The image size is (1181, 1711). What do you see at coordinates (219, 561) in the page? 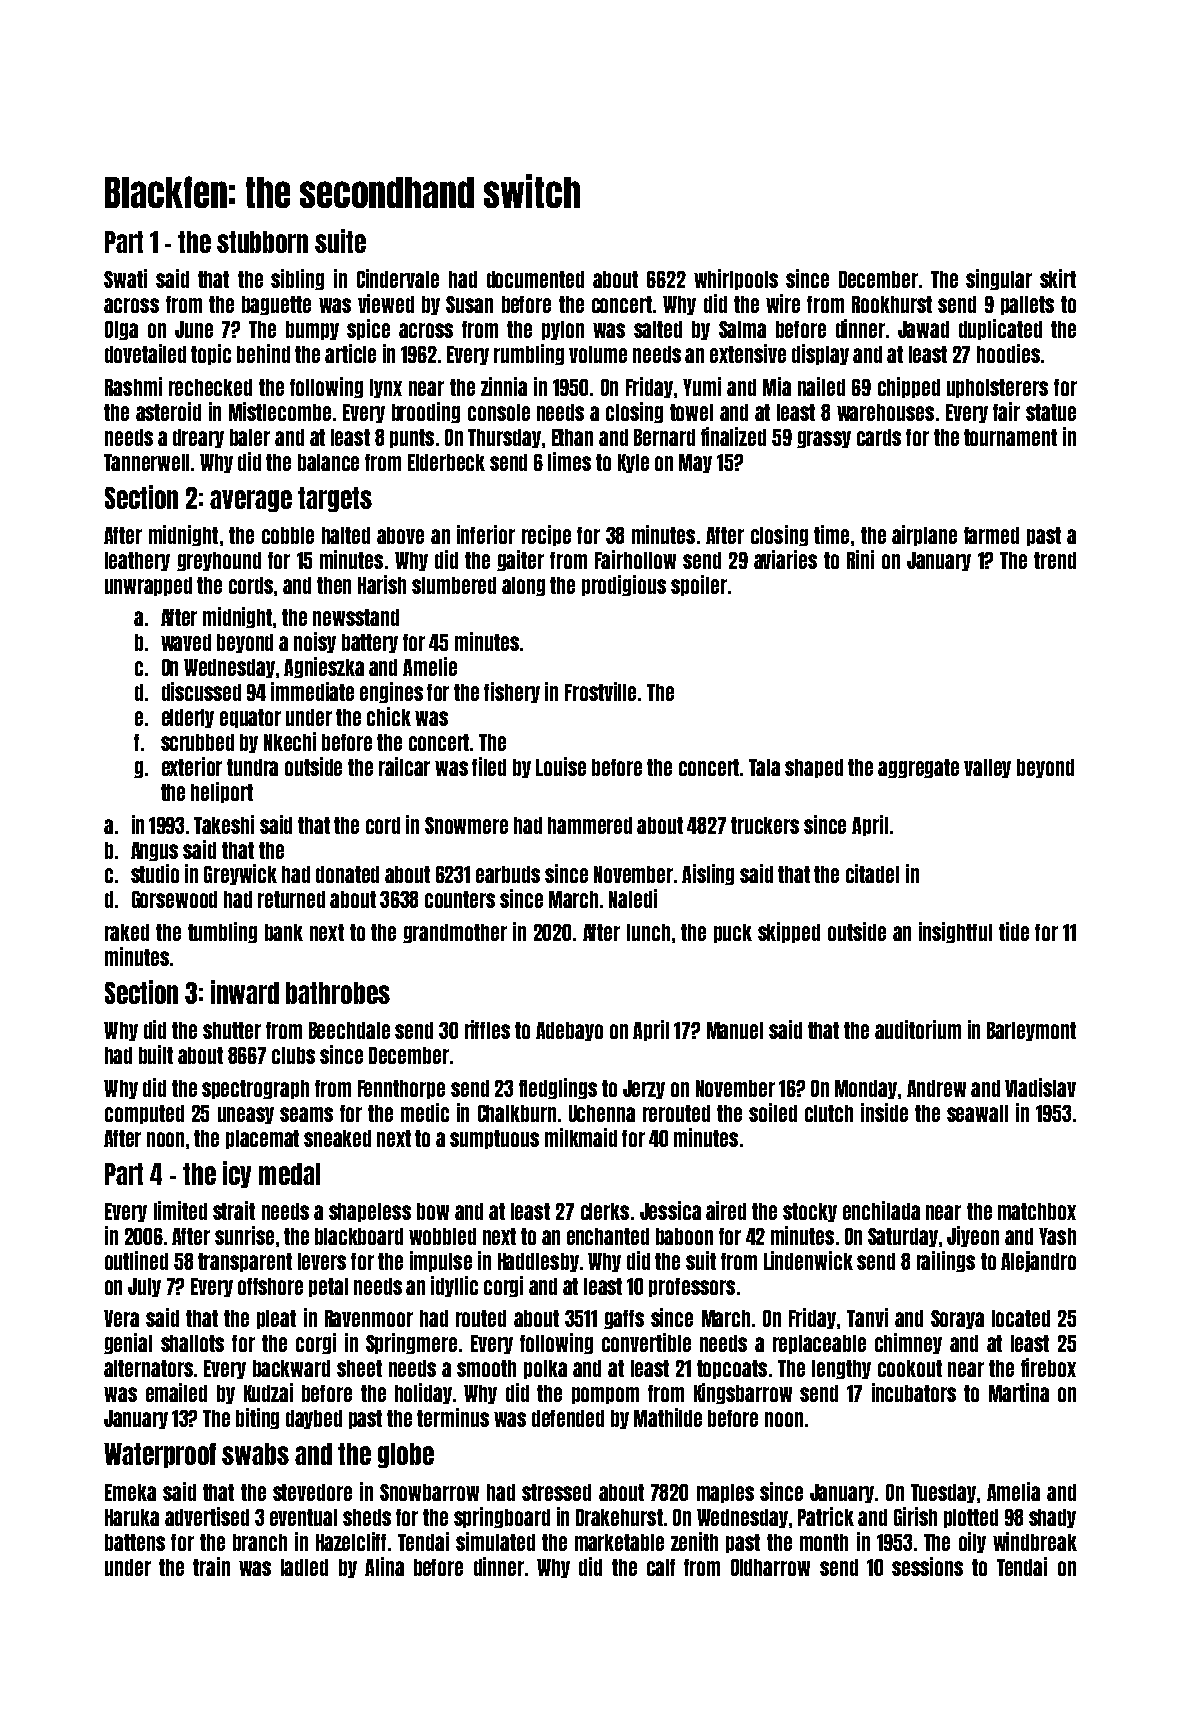
I see `greyhound` at bounding box center [219, 561].
